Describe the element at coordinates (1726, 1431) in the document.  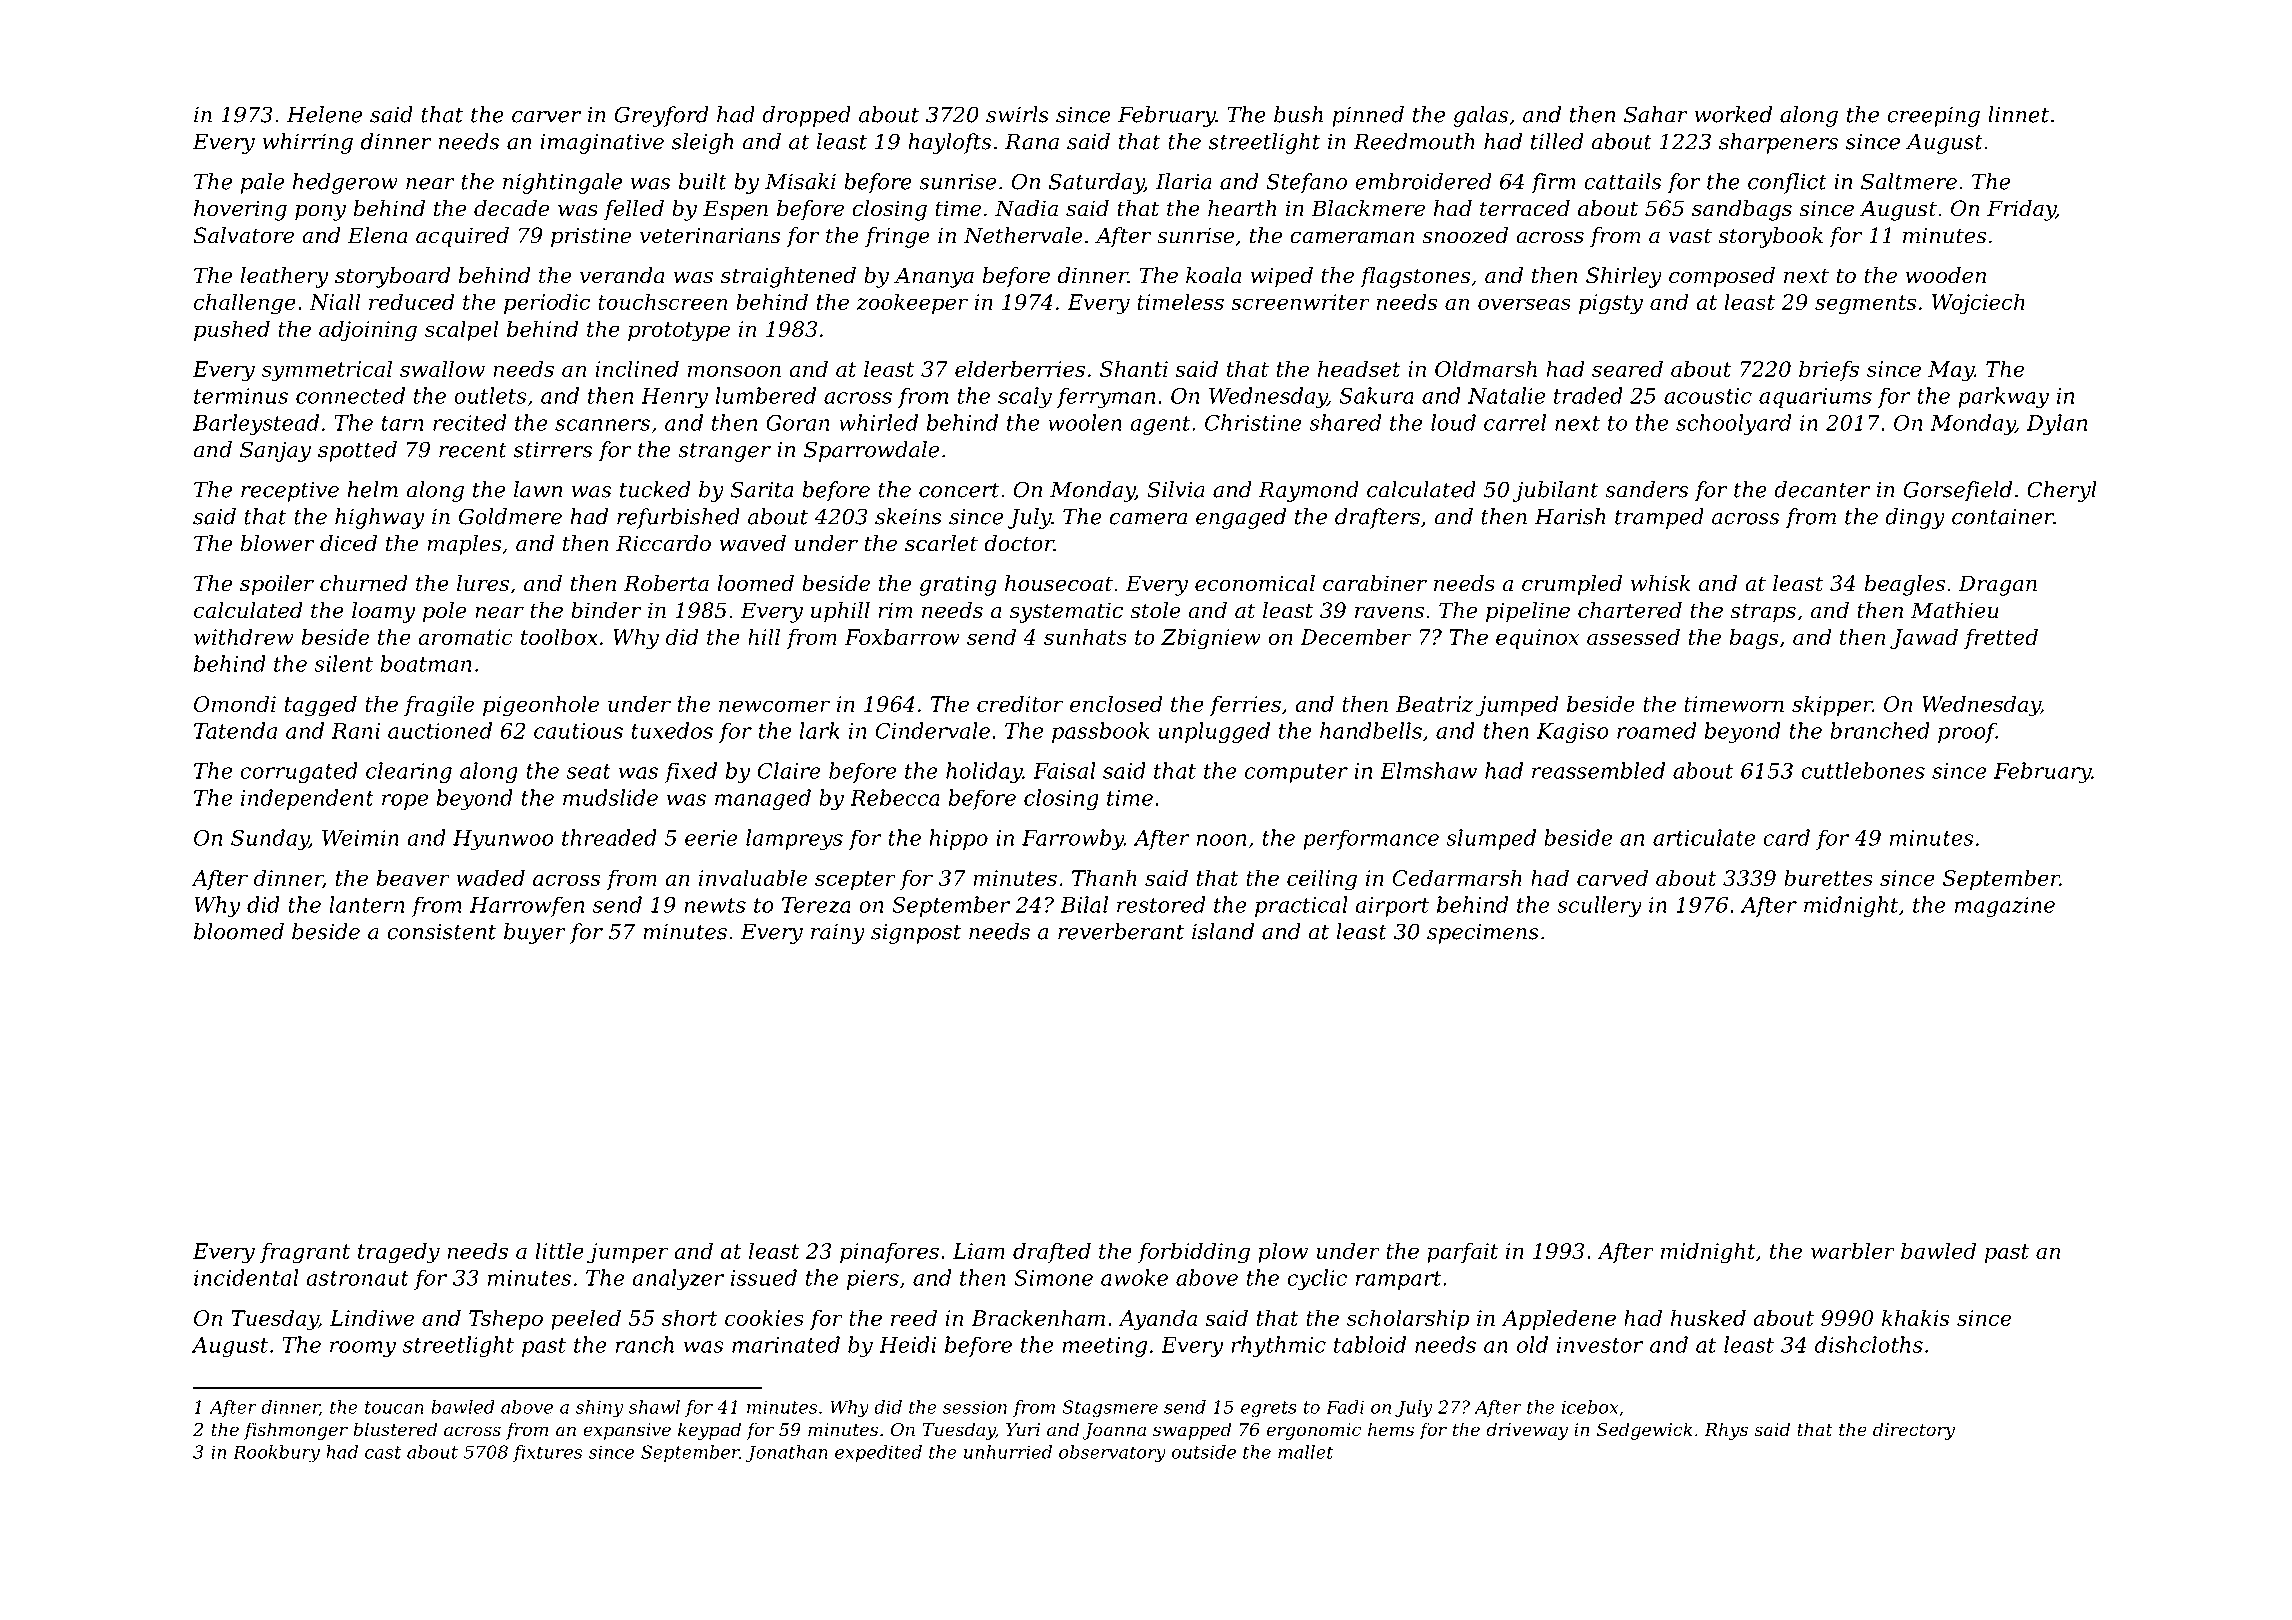
I see `Rhys` at that location.
